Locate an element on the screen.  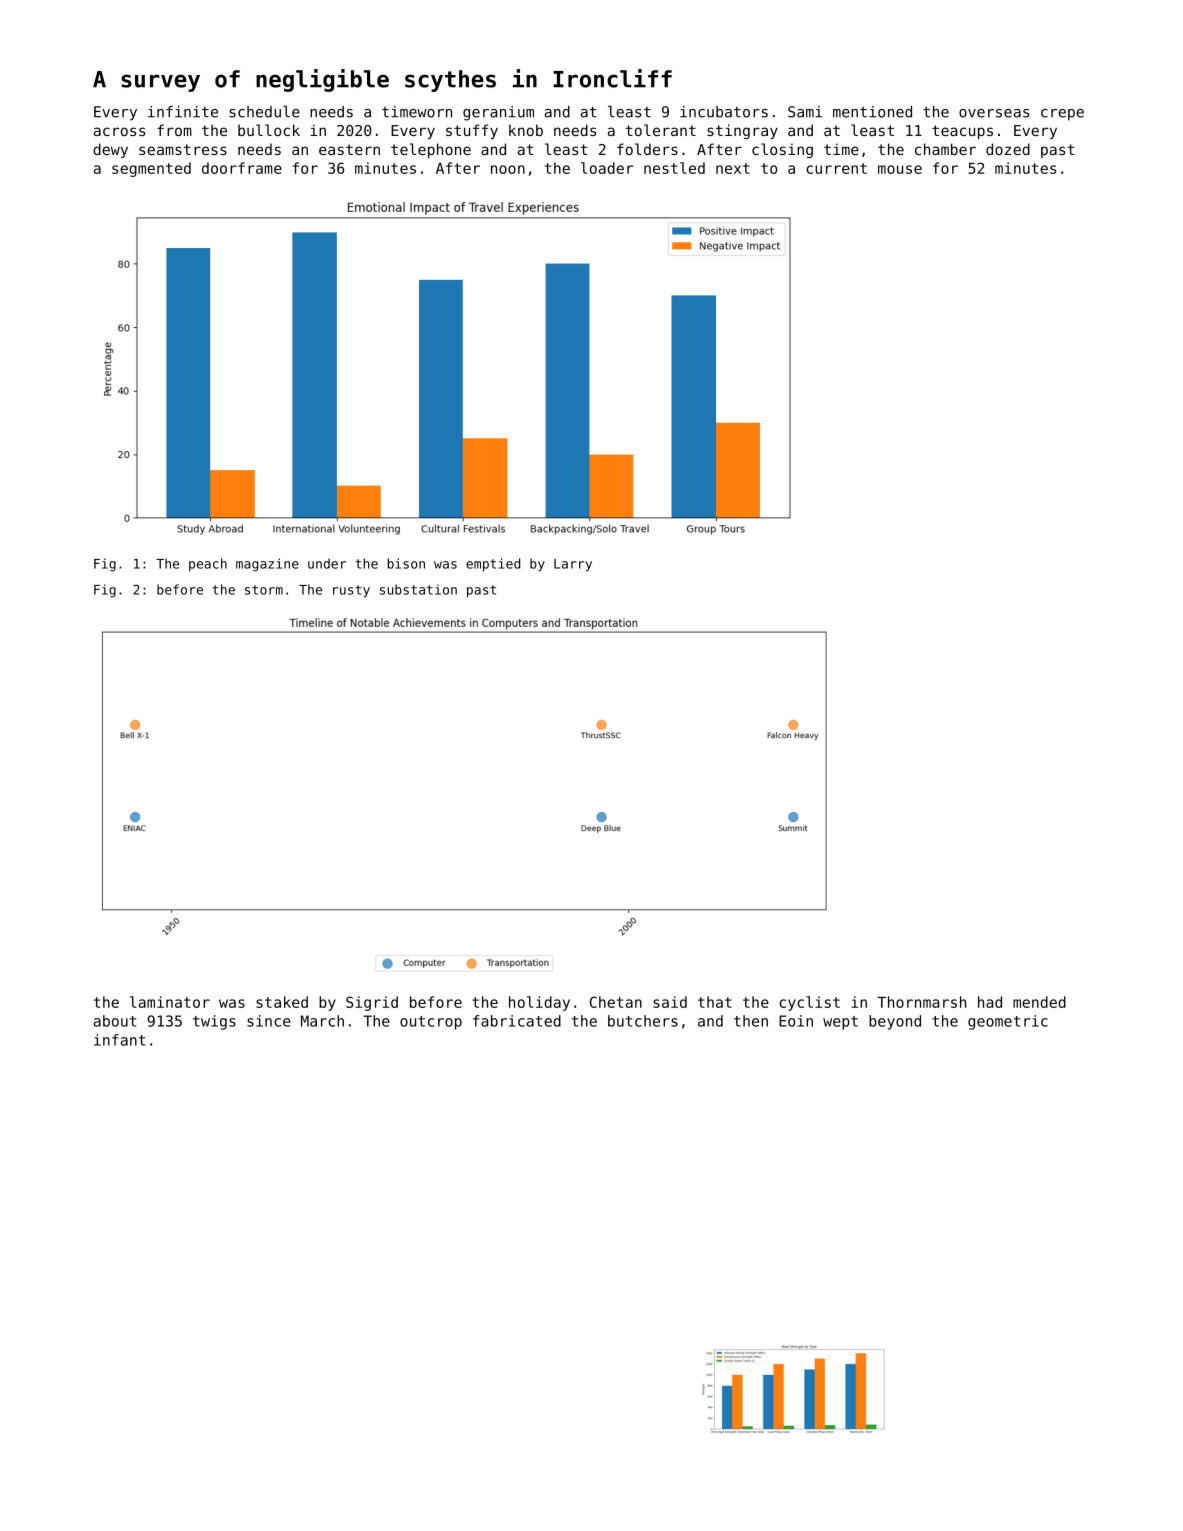
had is located at coordinates (990, 1002).
